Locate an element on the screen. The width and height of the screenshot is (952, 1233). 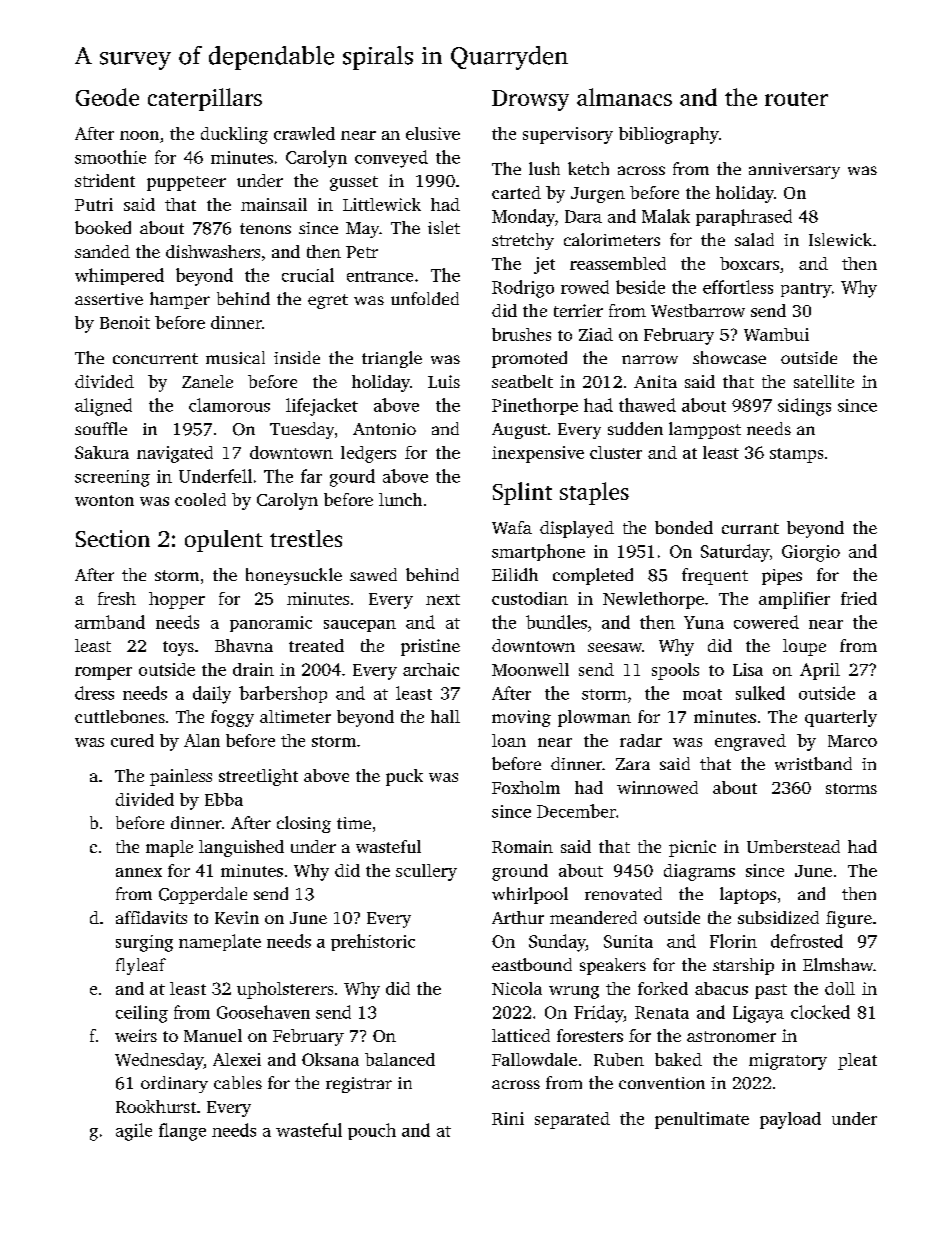
agile is located at coordinates (134, 1132).
